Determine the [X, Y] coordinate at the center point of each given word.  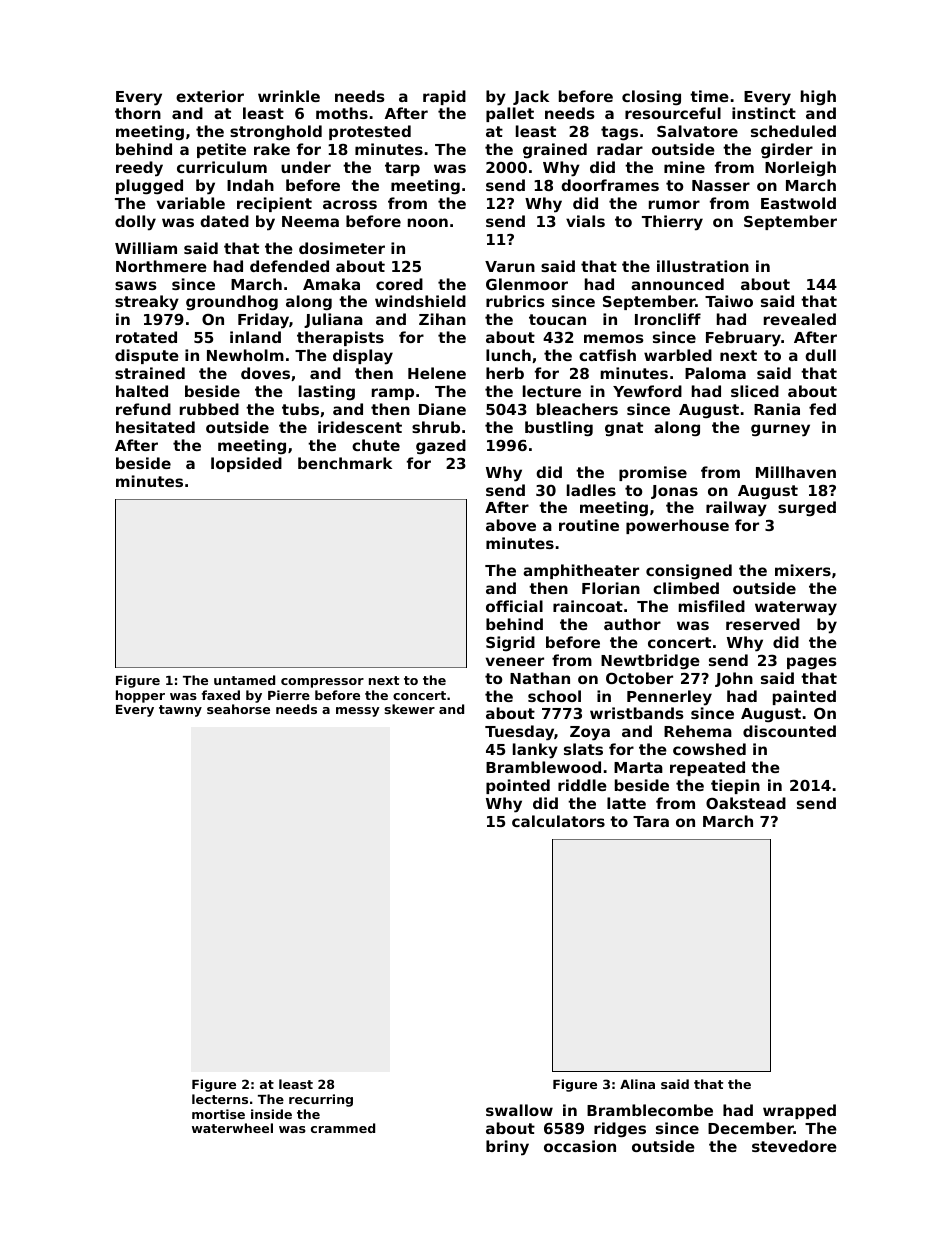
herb [505, 373]
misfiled [712, 606]
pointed [518, 786]
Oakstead [746, 803]
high [818, 97]
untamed [244, 680]
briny [507, 1148]
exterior [210, 96]
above [511, 525]
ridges [620, 1130]
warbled [678, 355]
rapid [444, 97]
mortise [218, 1114]
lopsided [246, 464]
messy [358, 712]
